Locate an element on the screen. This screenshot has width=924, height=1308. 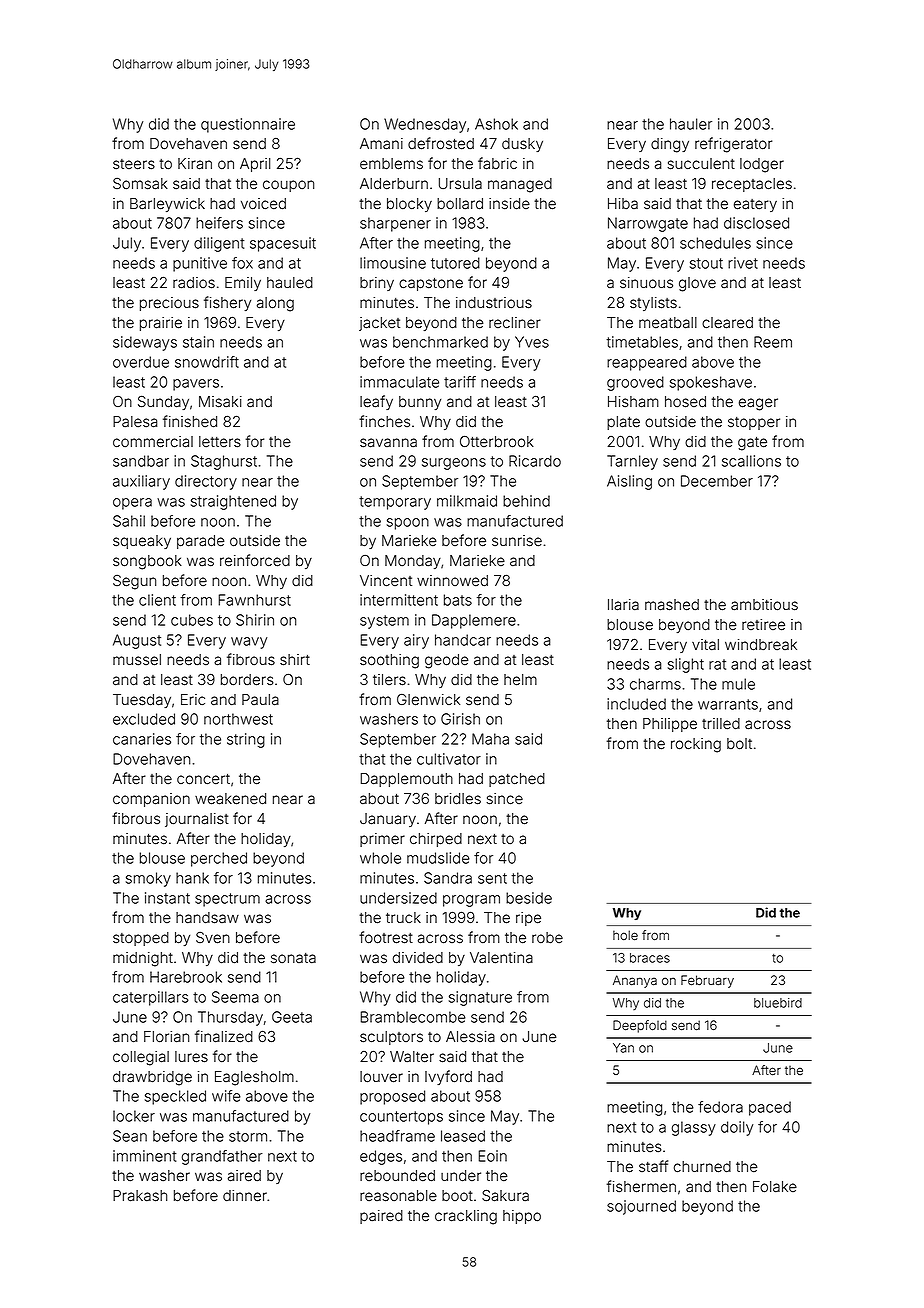
caterpillars is located at coordinates (151, 998).
